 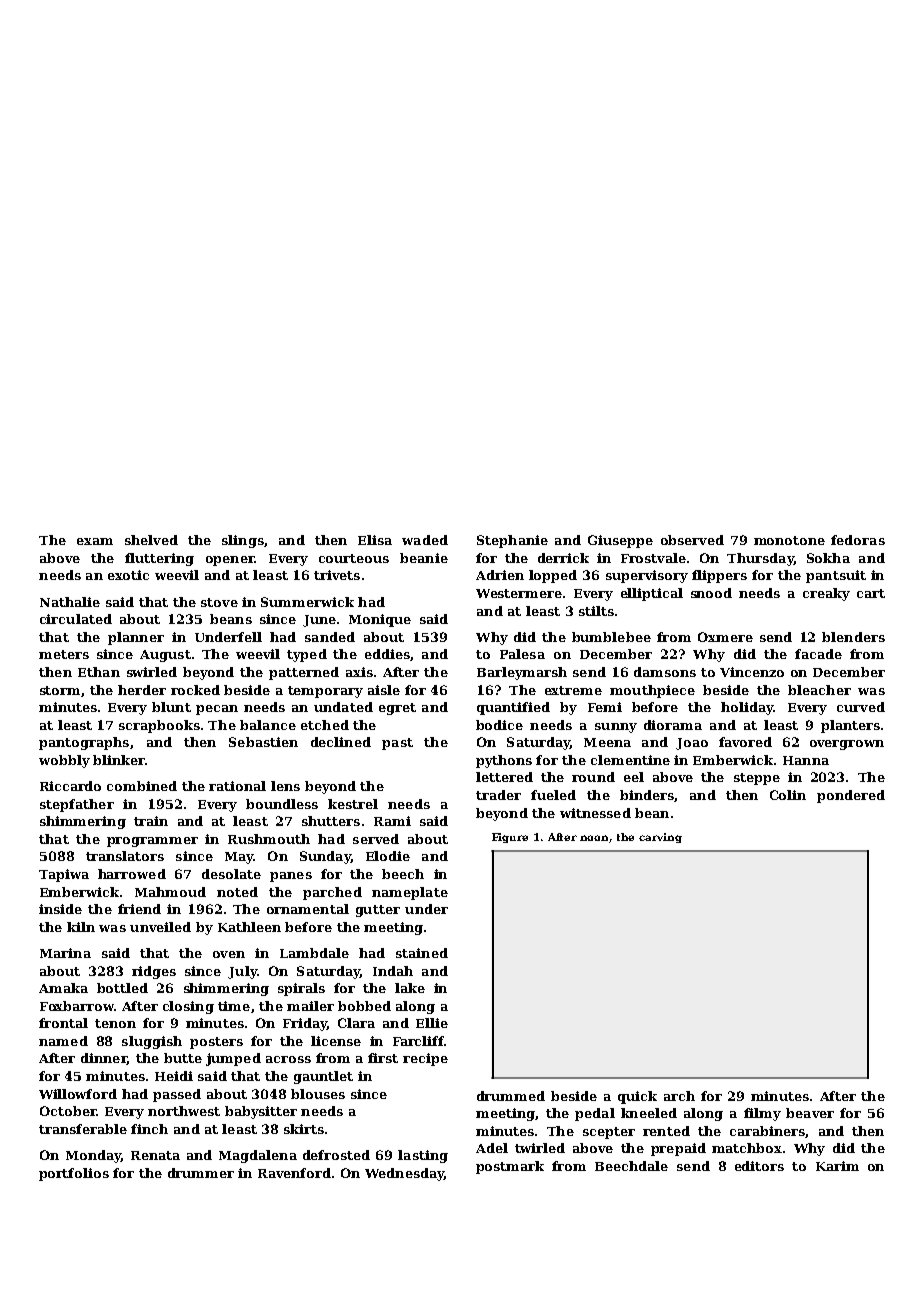 I want to click on past, so click(x=397, y=744).
